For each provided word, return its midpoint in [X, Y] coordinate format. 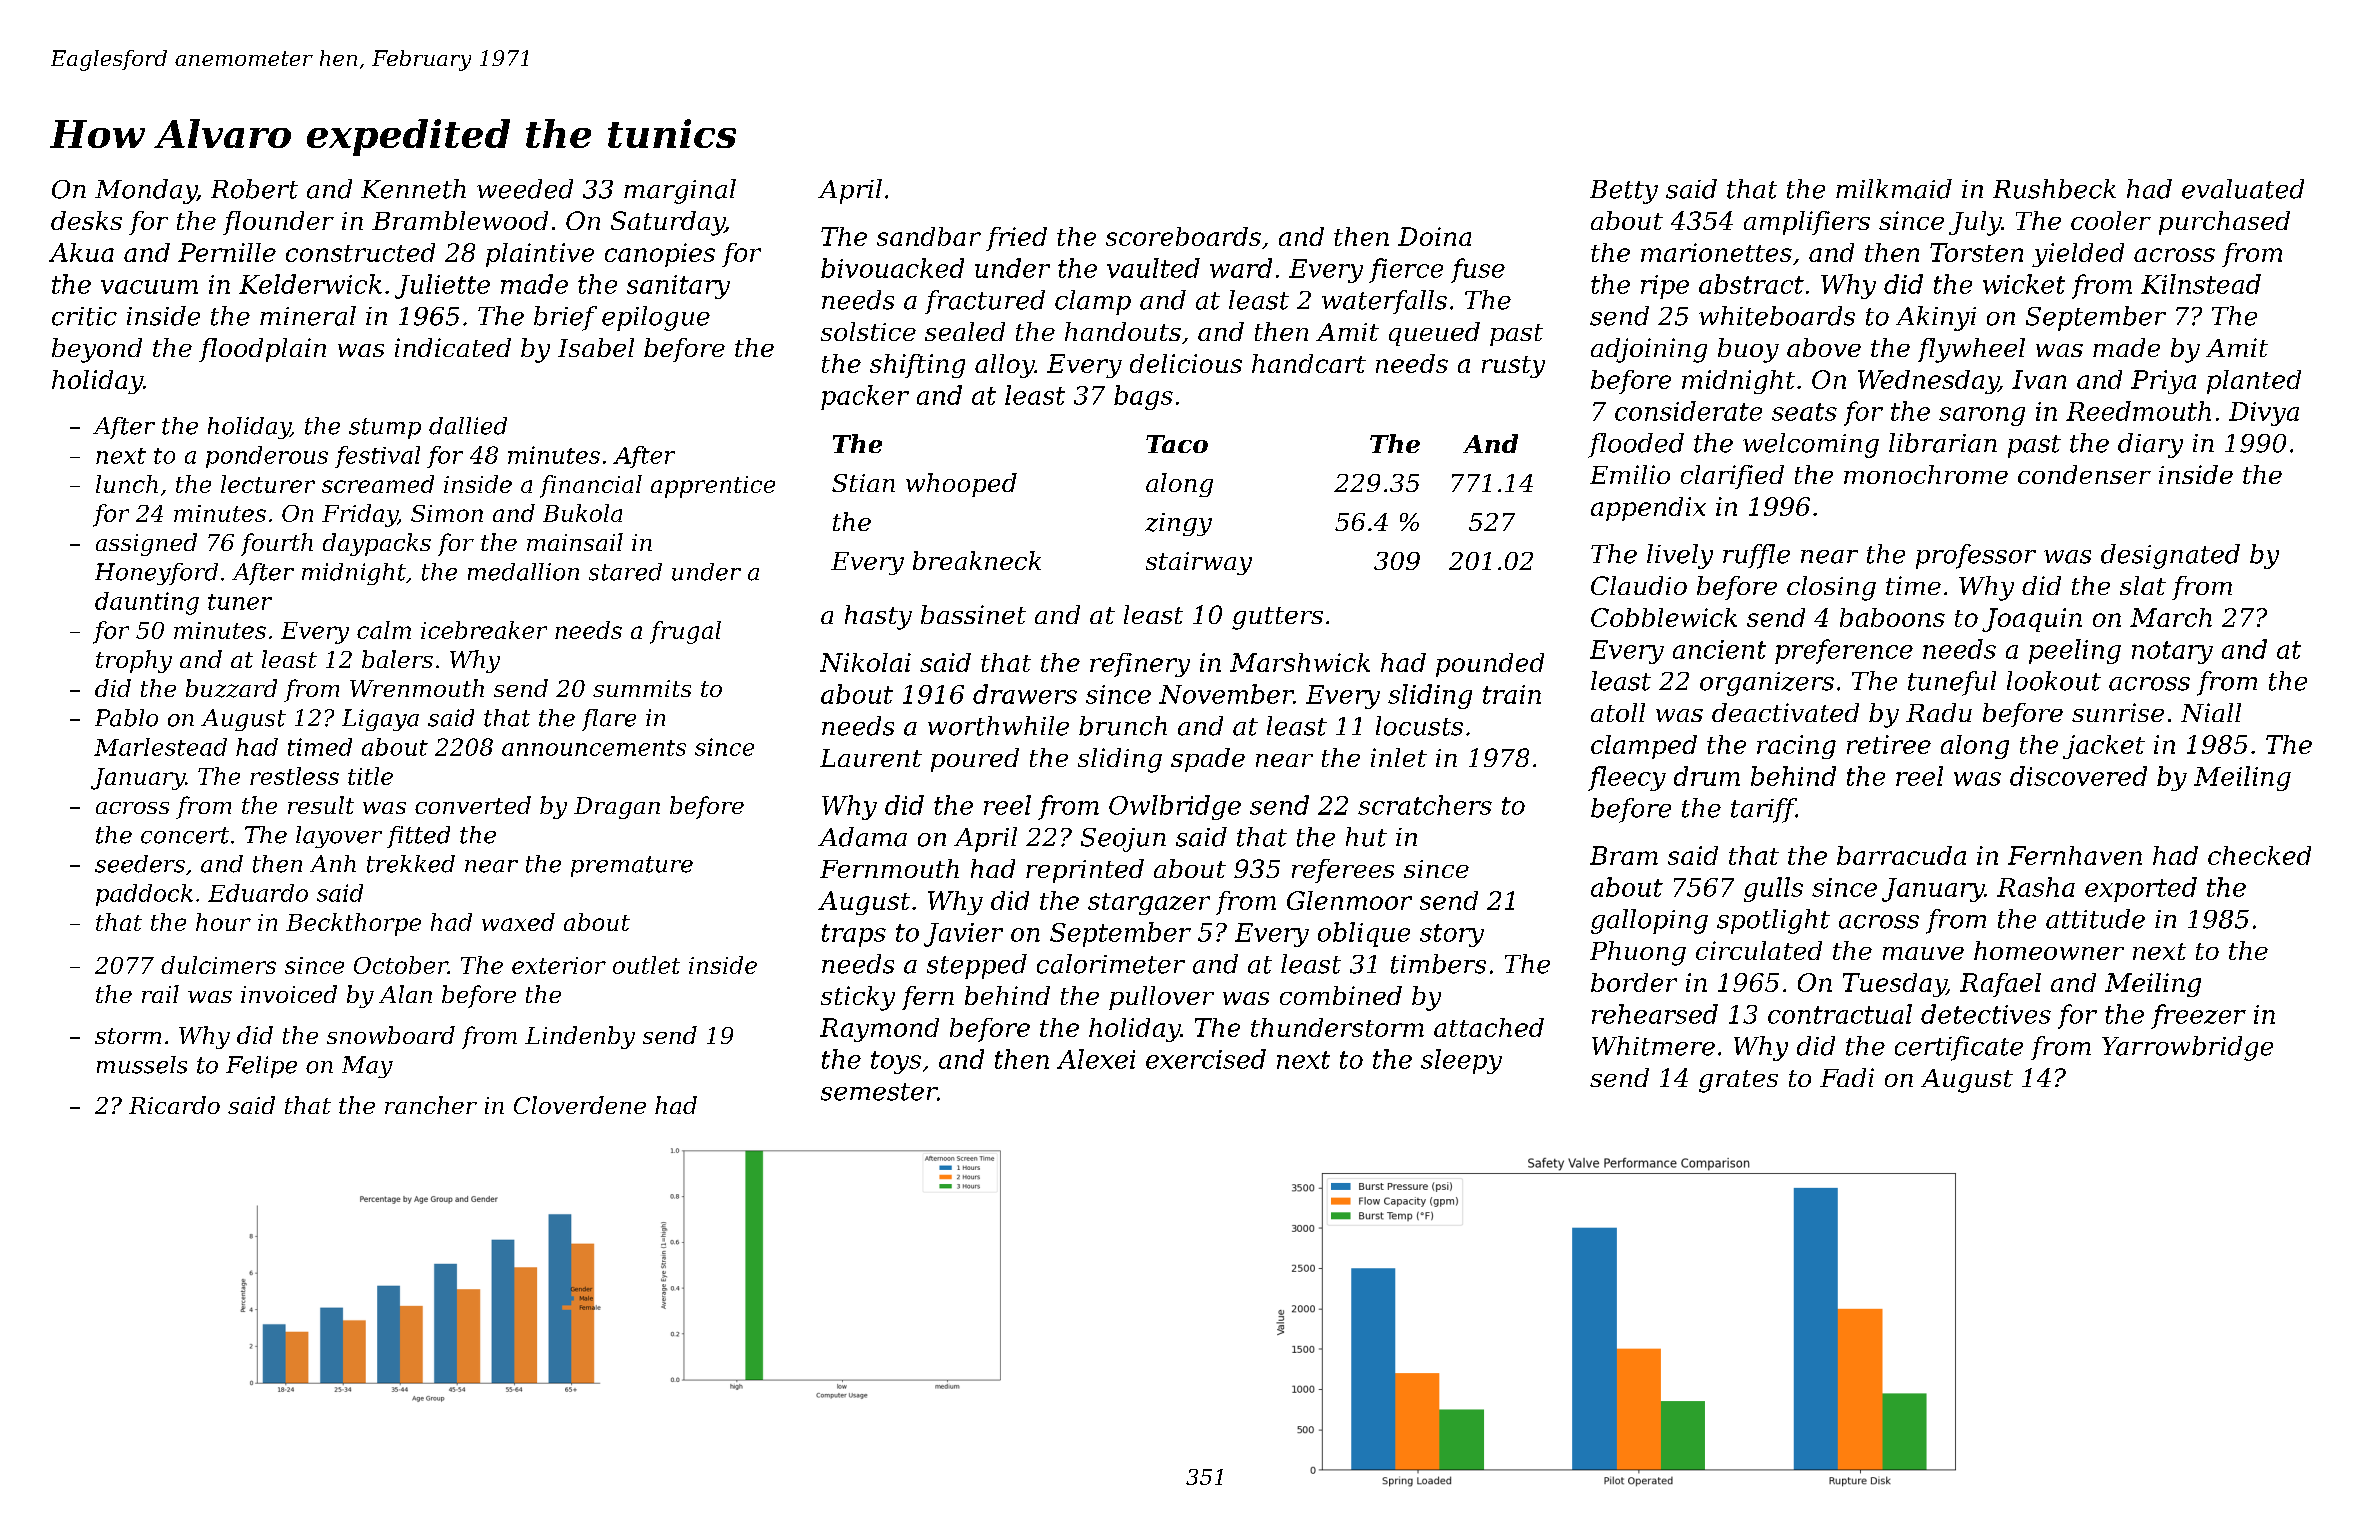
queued [1434, 334]
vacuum [149, 287]
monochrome [1926, 474]
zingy [1178, 524]
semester [879, 1092]
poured [975, 760]
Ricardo [174, 1105]
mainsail [575, 542]
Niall [2211, 712]
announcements [594, 748]
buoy [1748, 350]
